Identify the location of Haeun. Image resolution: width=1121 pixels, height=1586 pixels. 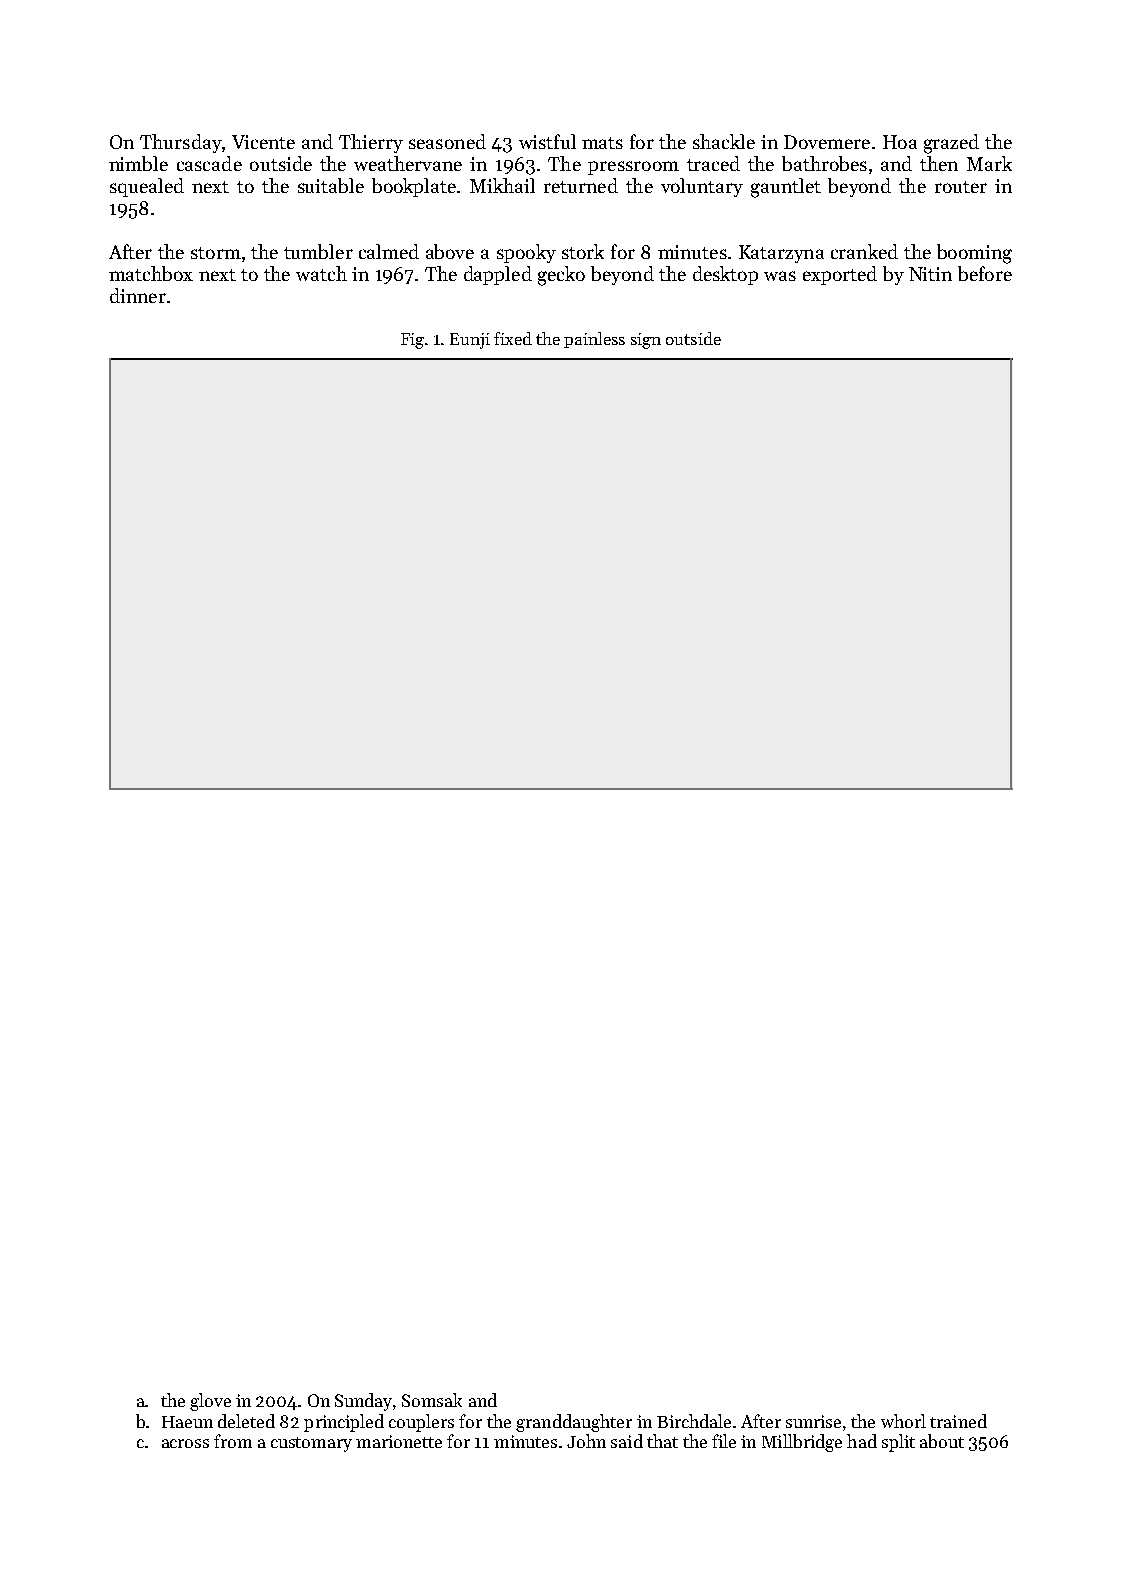
(187, 1422).
